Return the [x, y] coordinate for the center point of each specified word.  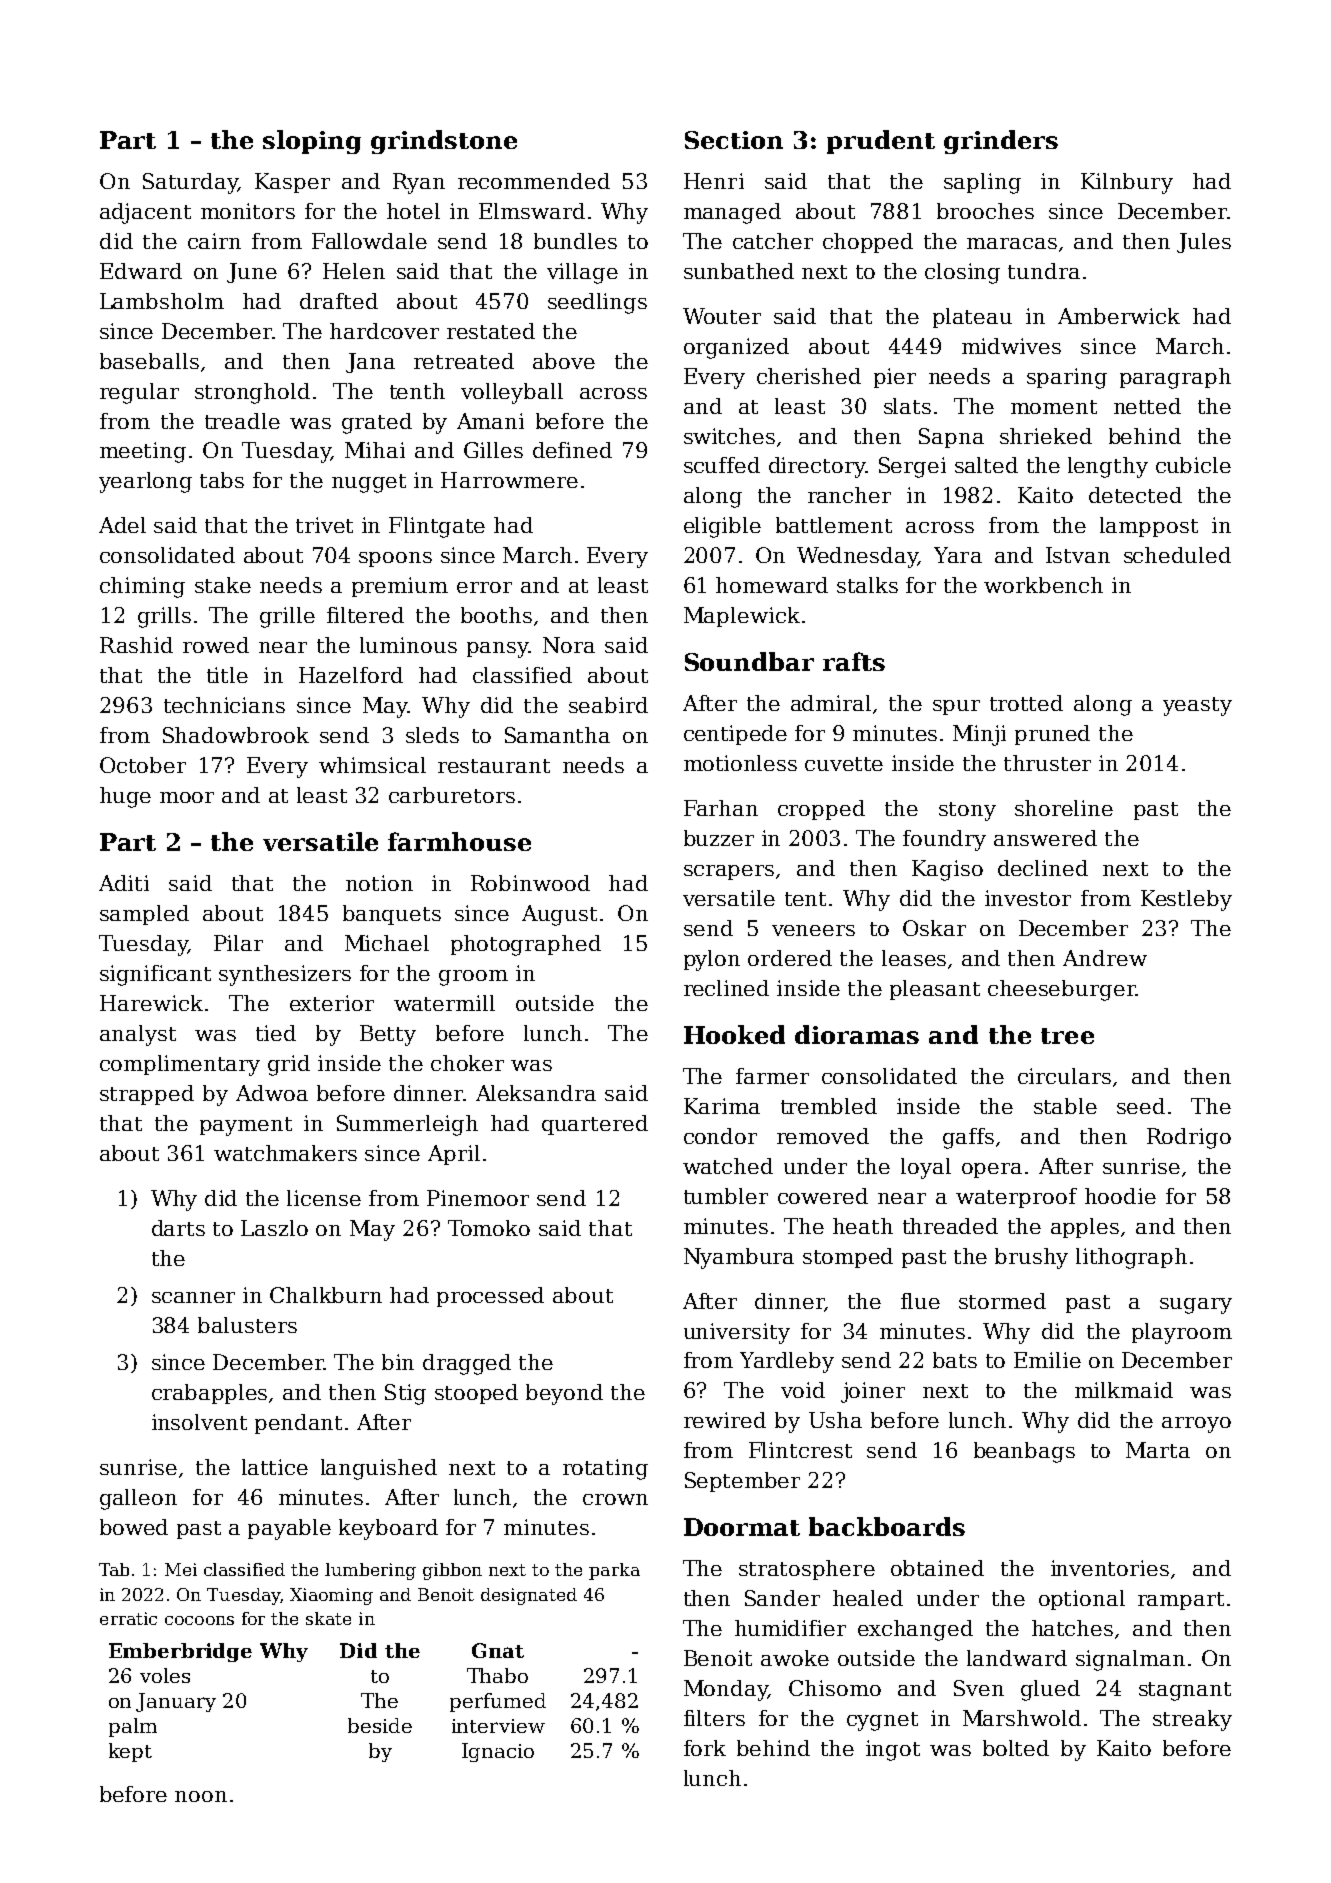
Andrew [1105, 958]
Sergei [912, 467]
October [143, 765]
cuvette [844, 764]
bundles [575, 241]
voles [165, 1675]
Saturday [190, 183]
